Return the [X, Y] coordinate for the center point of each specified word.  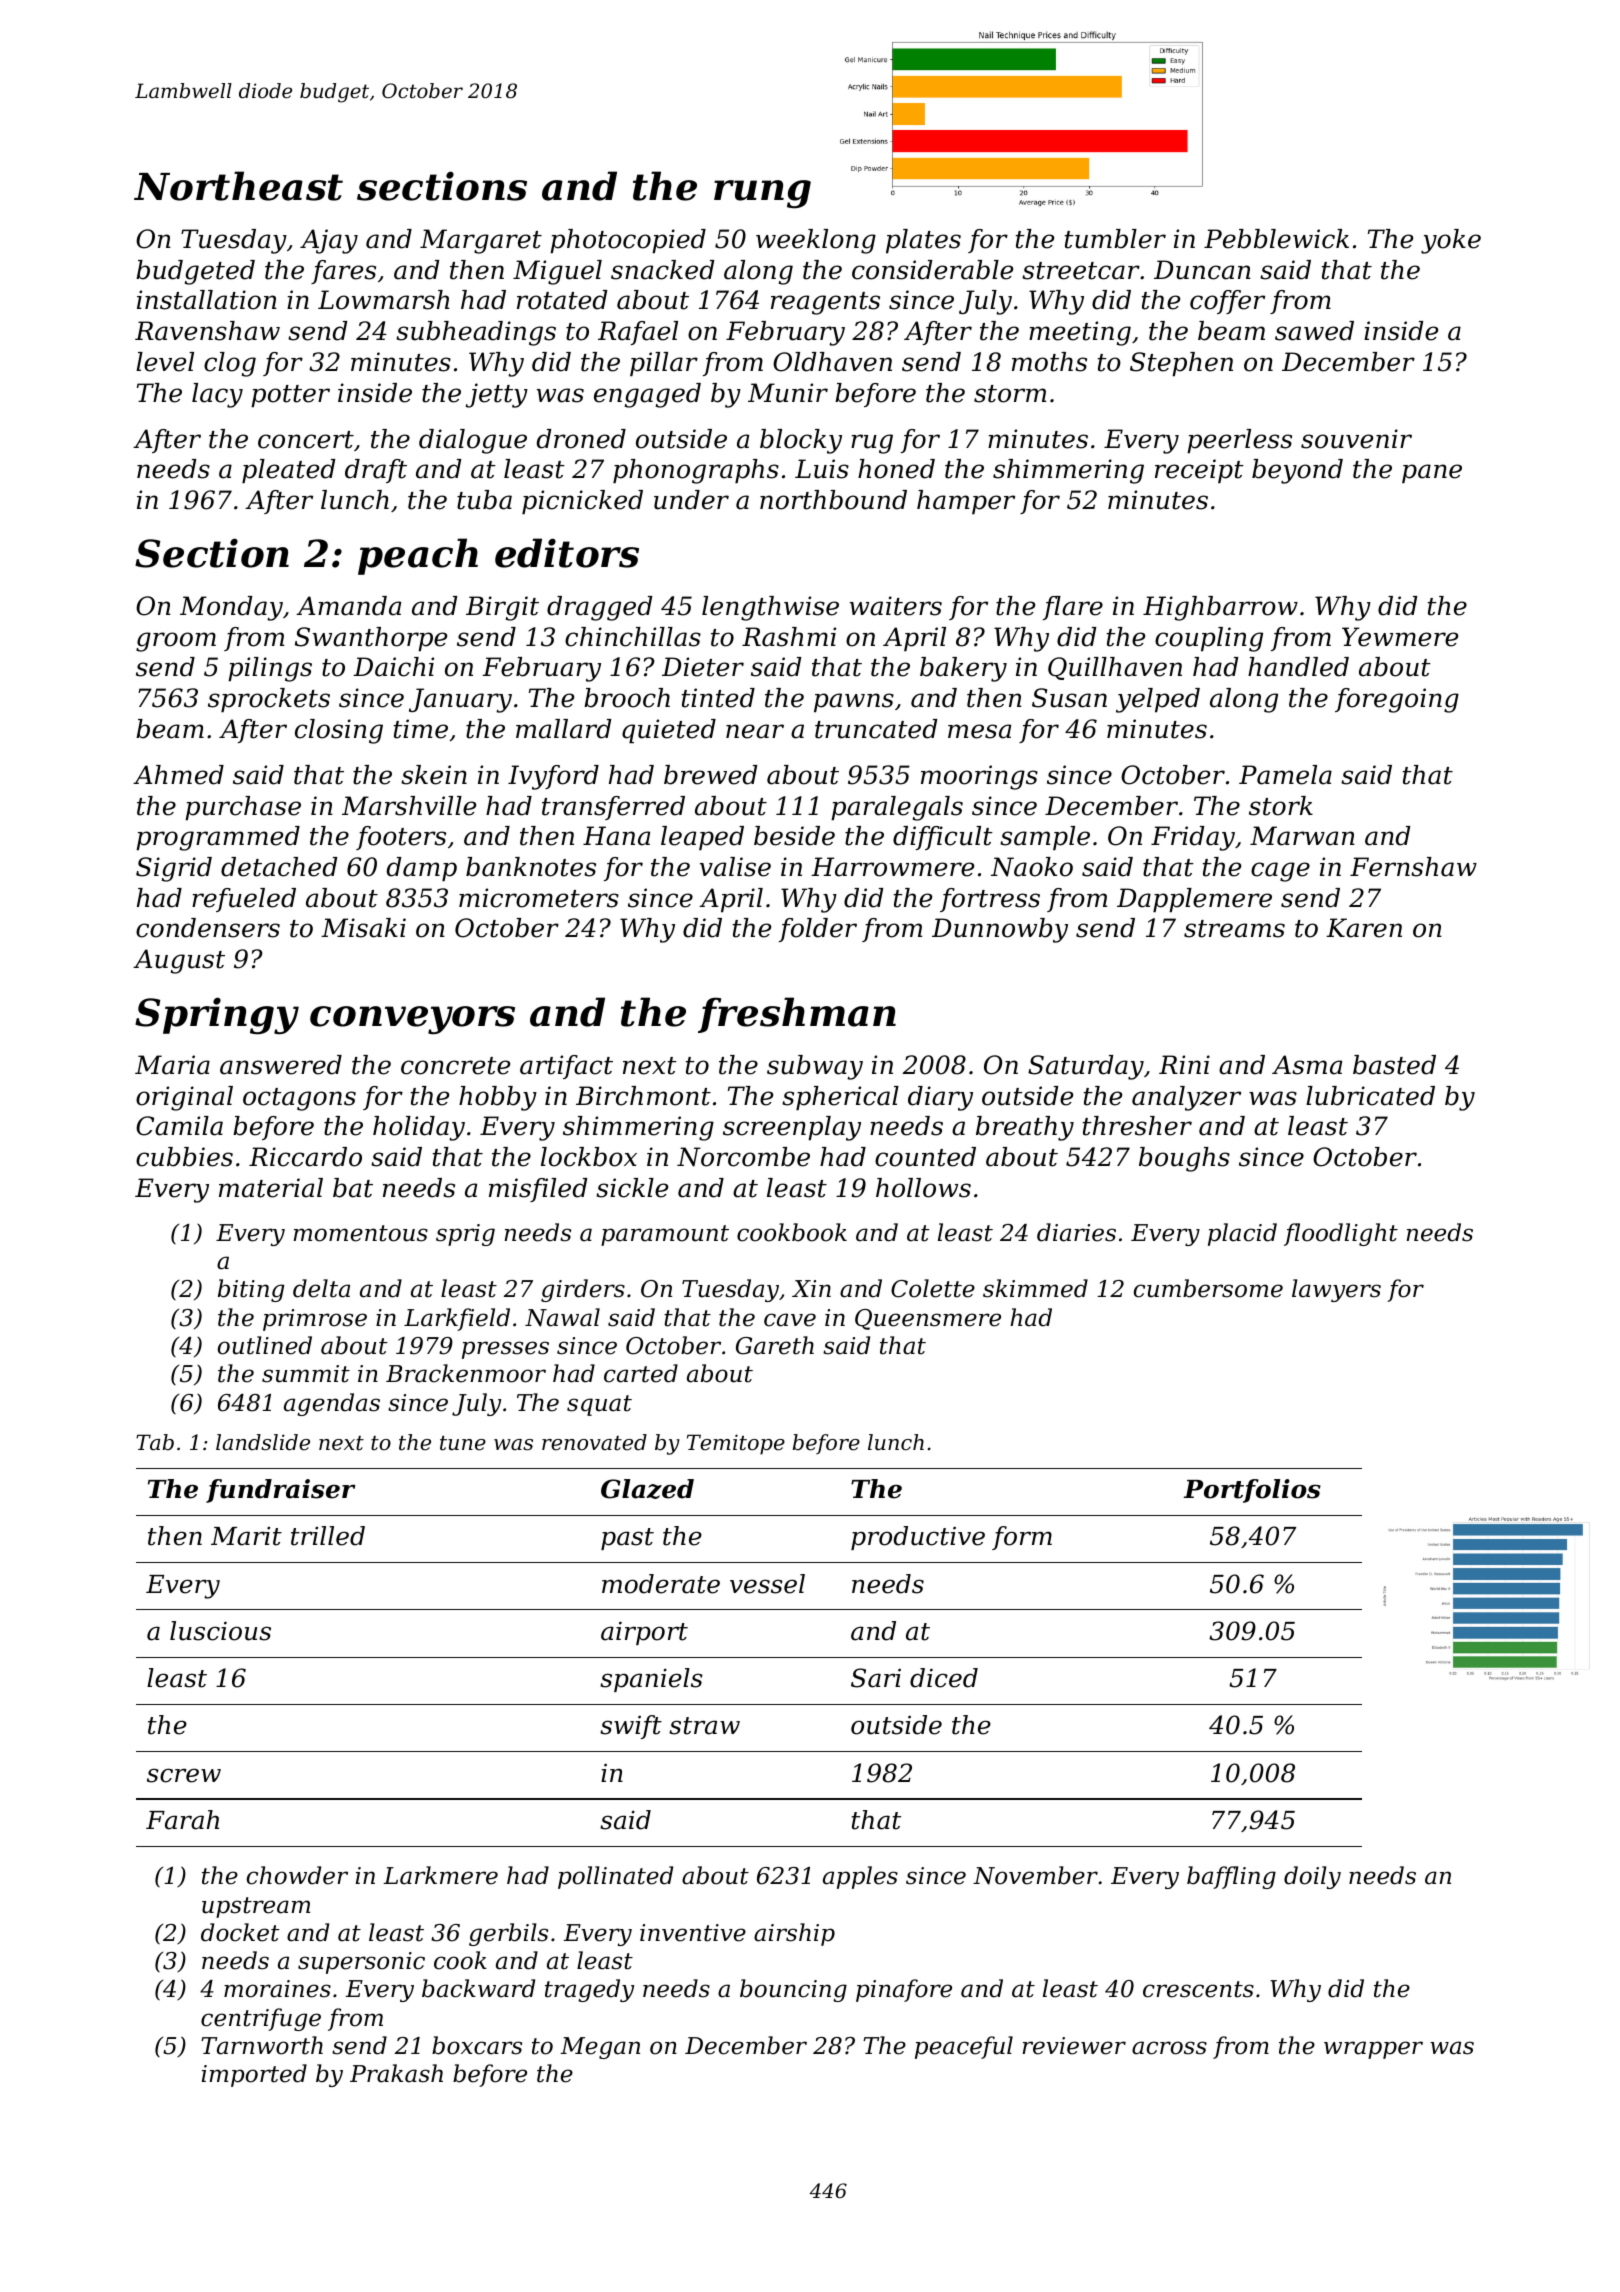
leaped [702, 838]
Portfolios [1252, 1491]
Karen [1364, 928]
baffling [1231, 1877]
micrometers [539, 898]
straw [704, 1726]
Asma [1307, 1065]
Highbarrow [1220, 608]
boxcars [477, 2045]
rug [872, 444]
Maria [172, 1065]
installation [207, 300]
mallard [563, 729]
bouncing [793, 1990]
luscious [220, 1631]
